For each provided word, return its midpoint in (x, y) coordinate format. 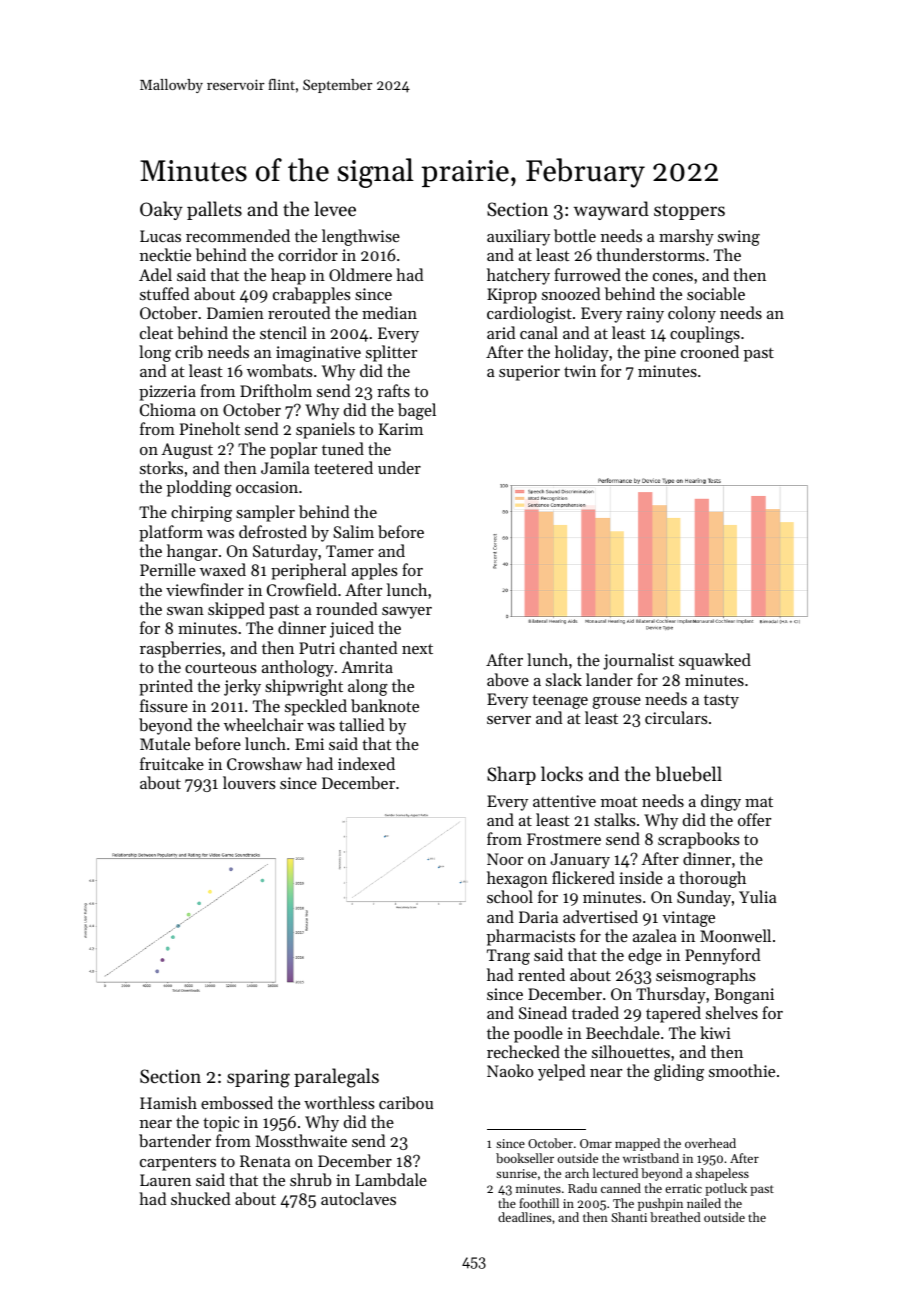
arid (501, 332)
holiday (582, 353)
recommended (238, 235)
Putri (317, 648)
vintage (688, 919)
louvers (249, 782)
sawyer (407, 613)
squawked (715, 661)
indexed (366, 763)
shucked (200, 1198)
